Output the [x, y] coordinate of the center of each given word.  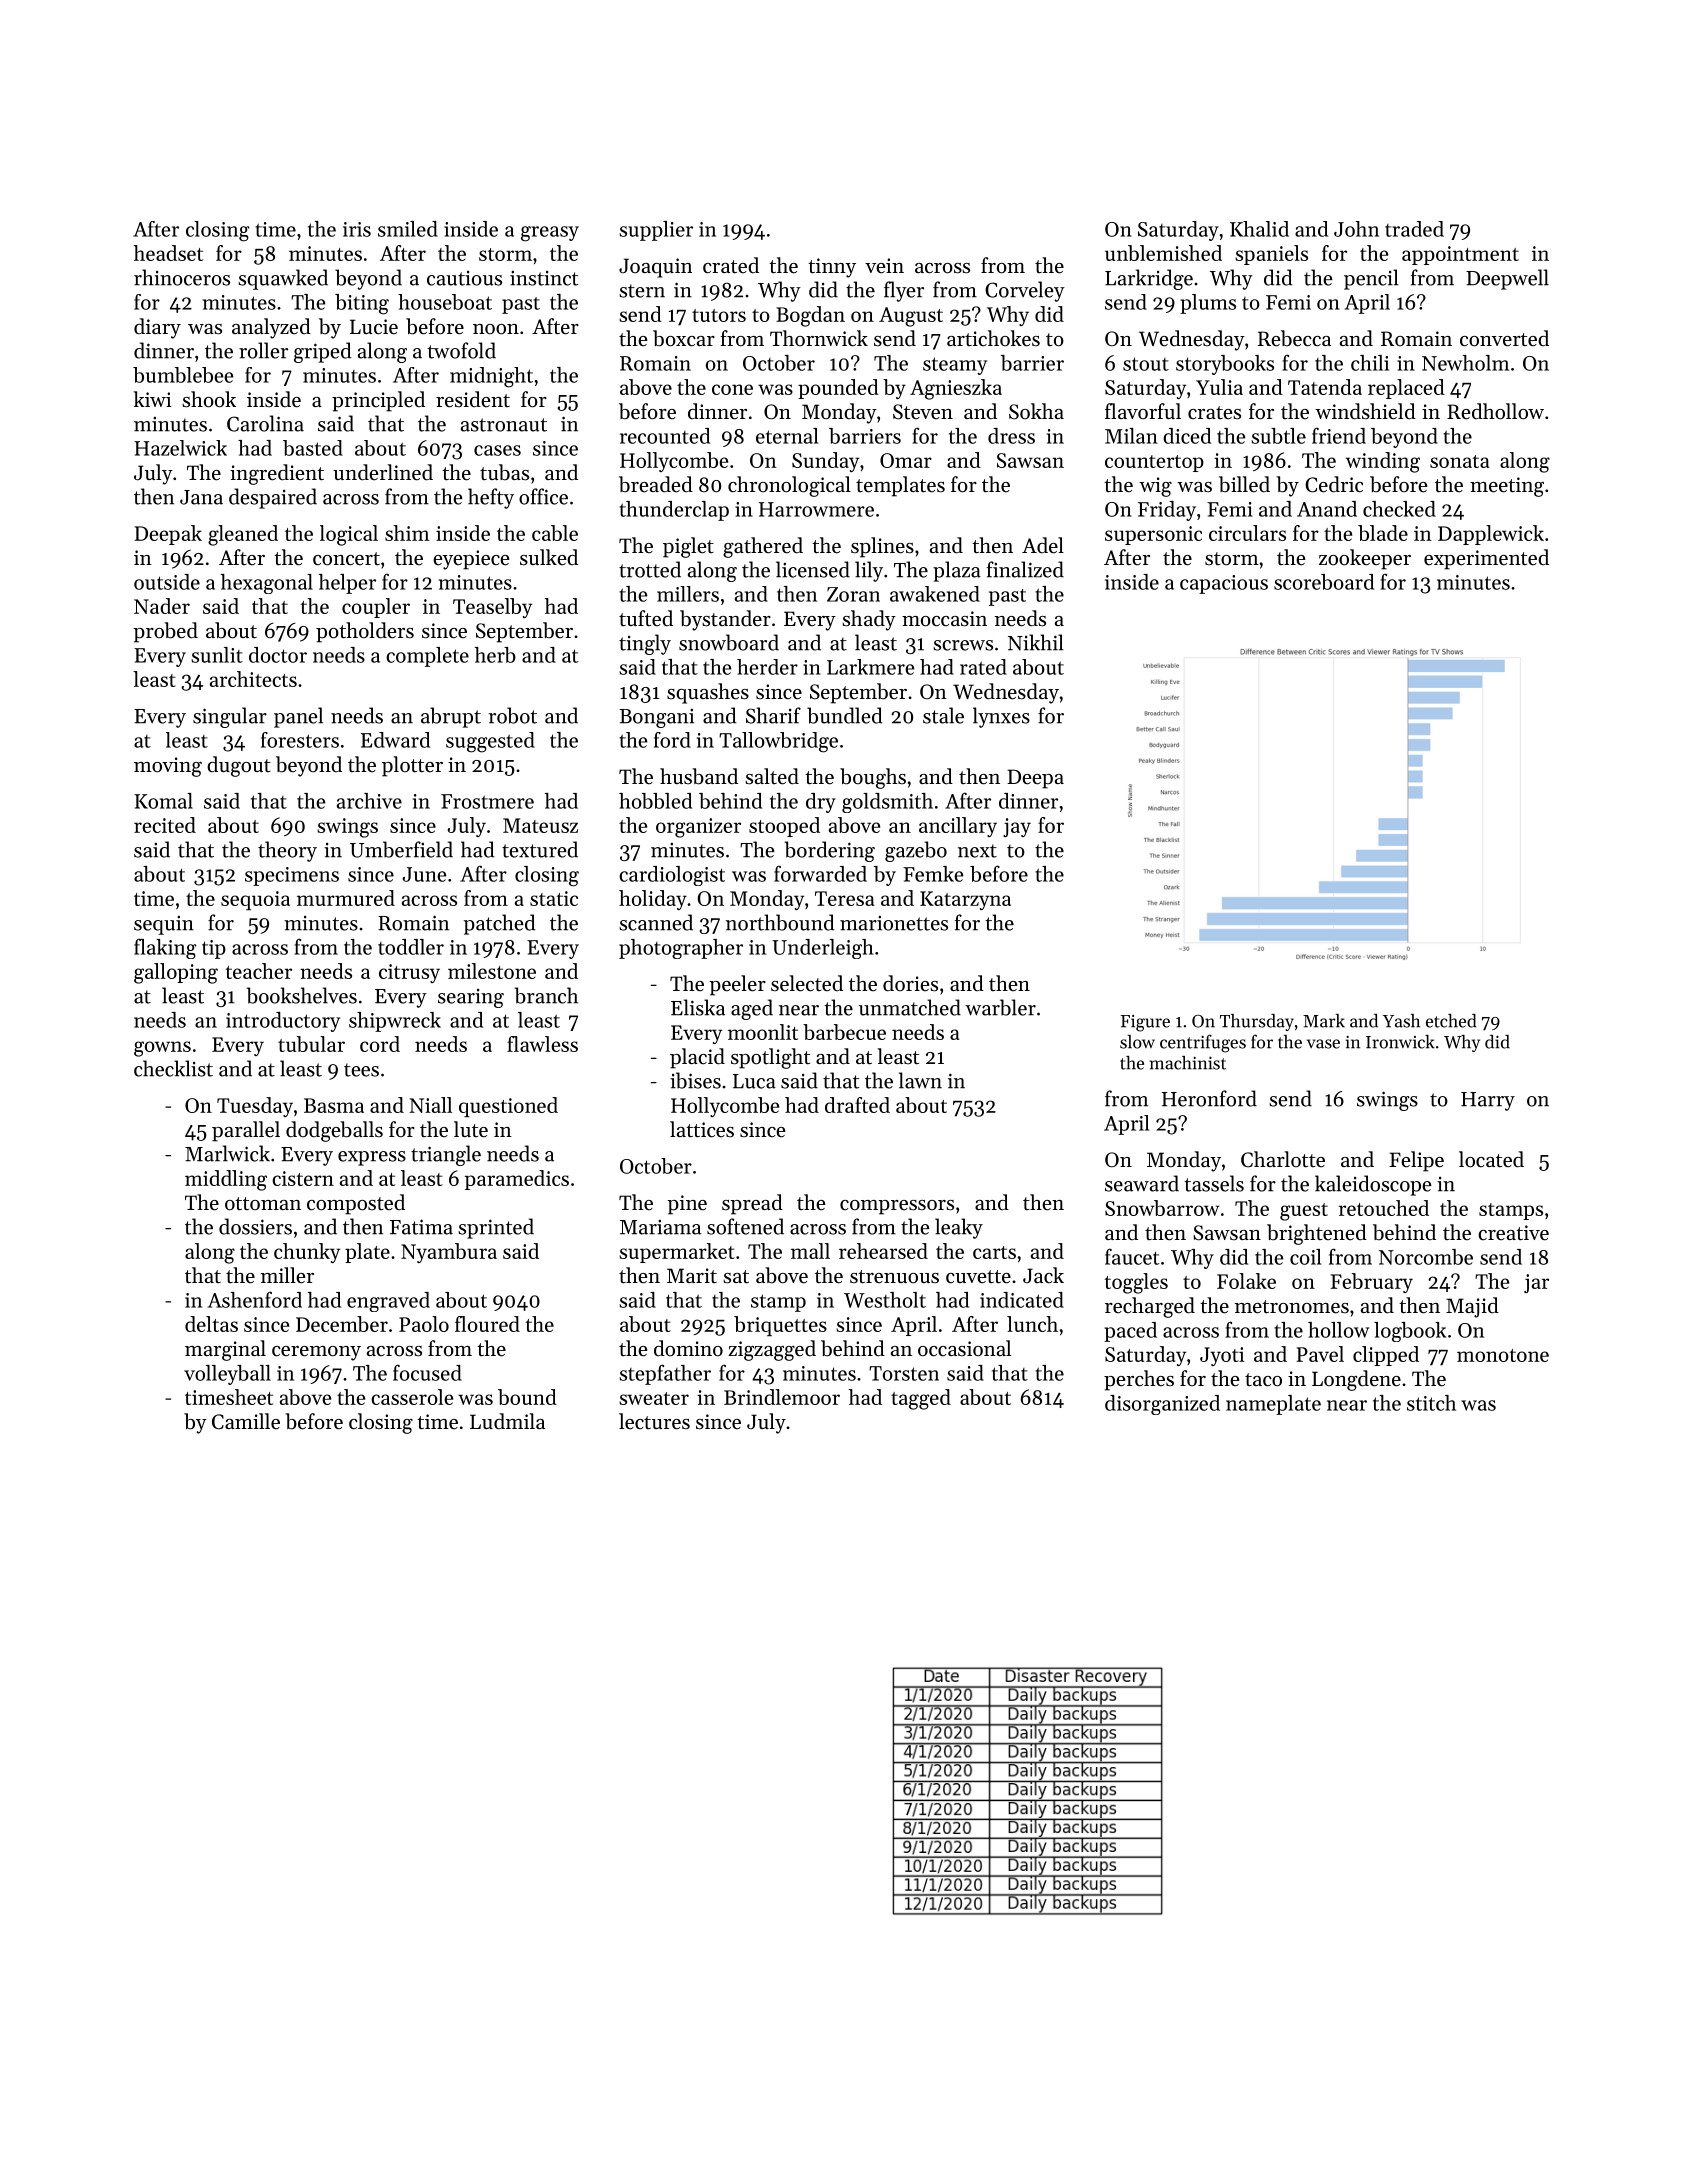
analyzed [271, 328]
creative [1513, 1233]
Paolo [424, 1324]
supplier [656, 231]
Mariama [660, 1227]
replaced [1406, 389]
